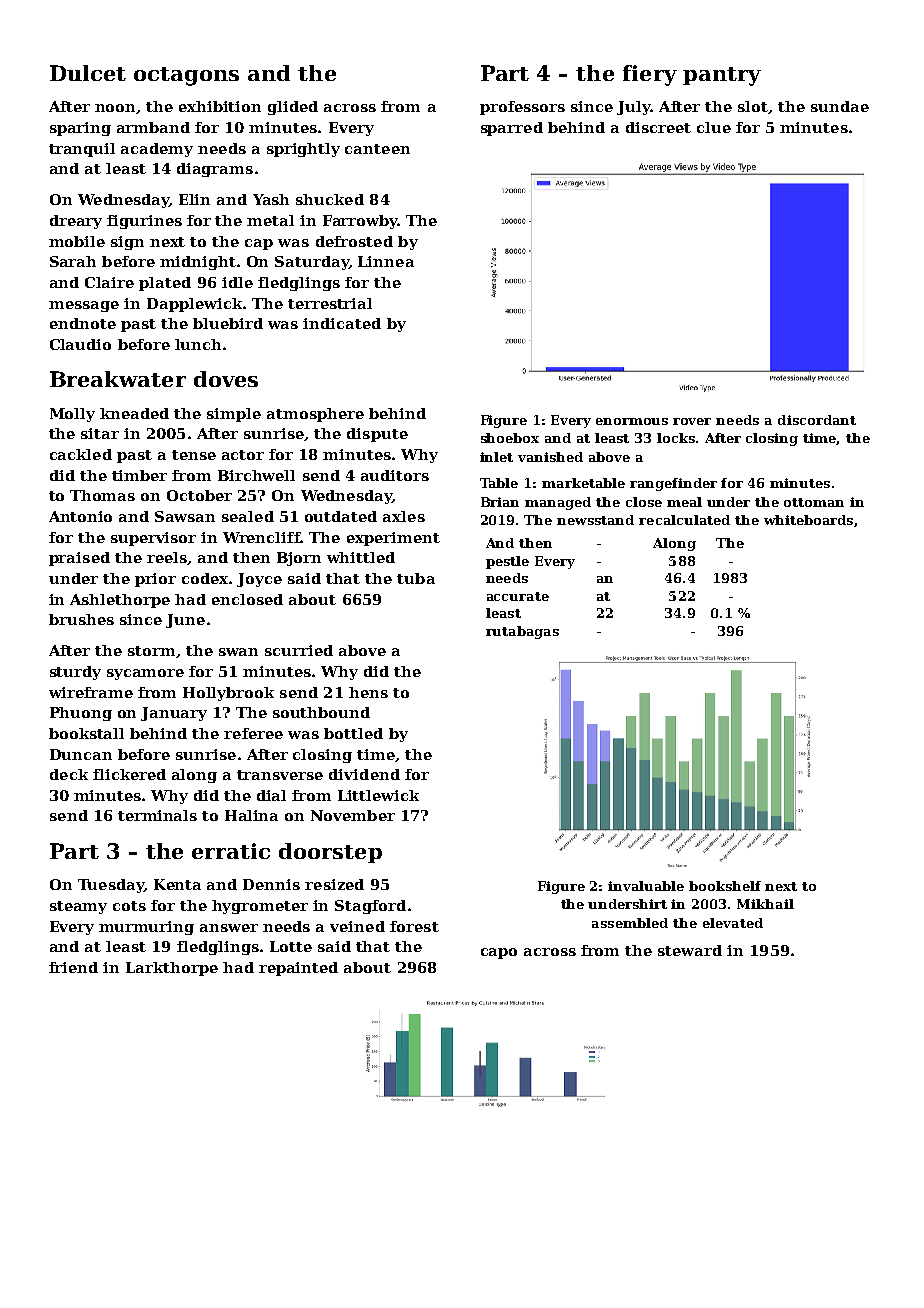 This screenshot has height=1308, width=924. I want to click on dispute, so click(377, 435).
